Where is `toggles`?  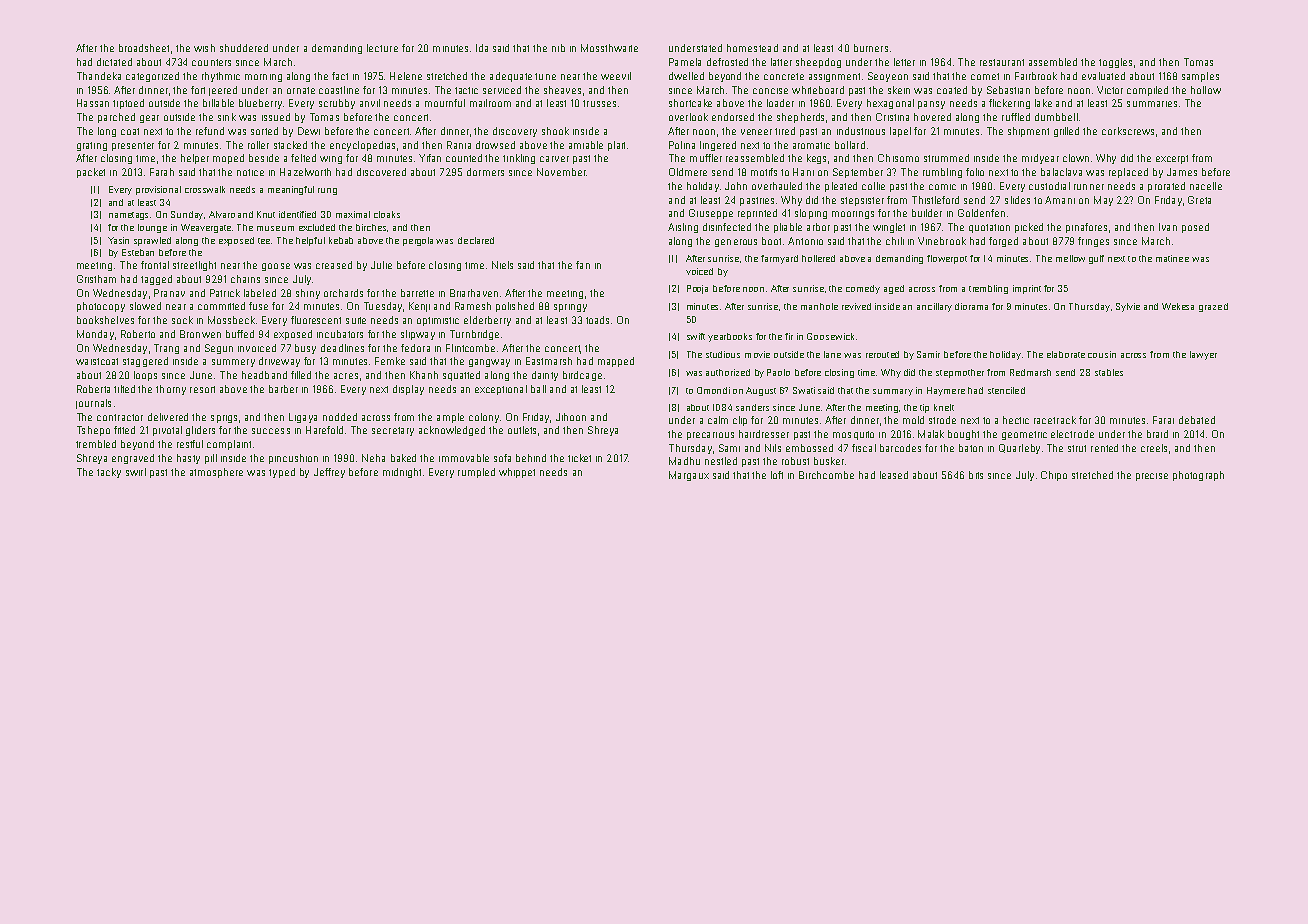 toggles is located at coordinates (1115, 63).
